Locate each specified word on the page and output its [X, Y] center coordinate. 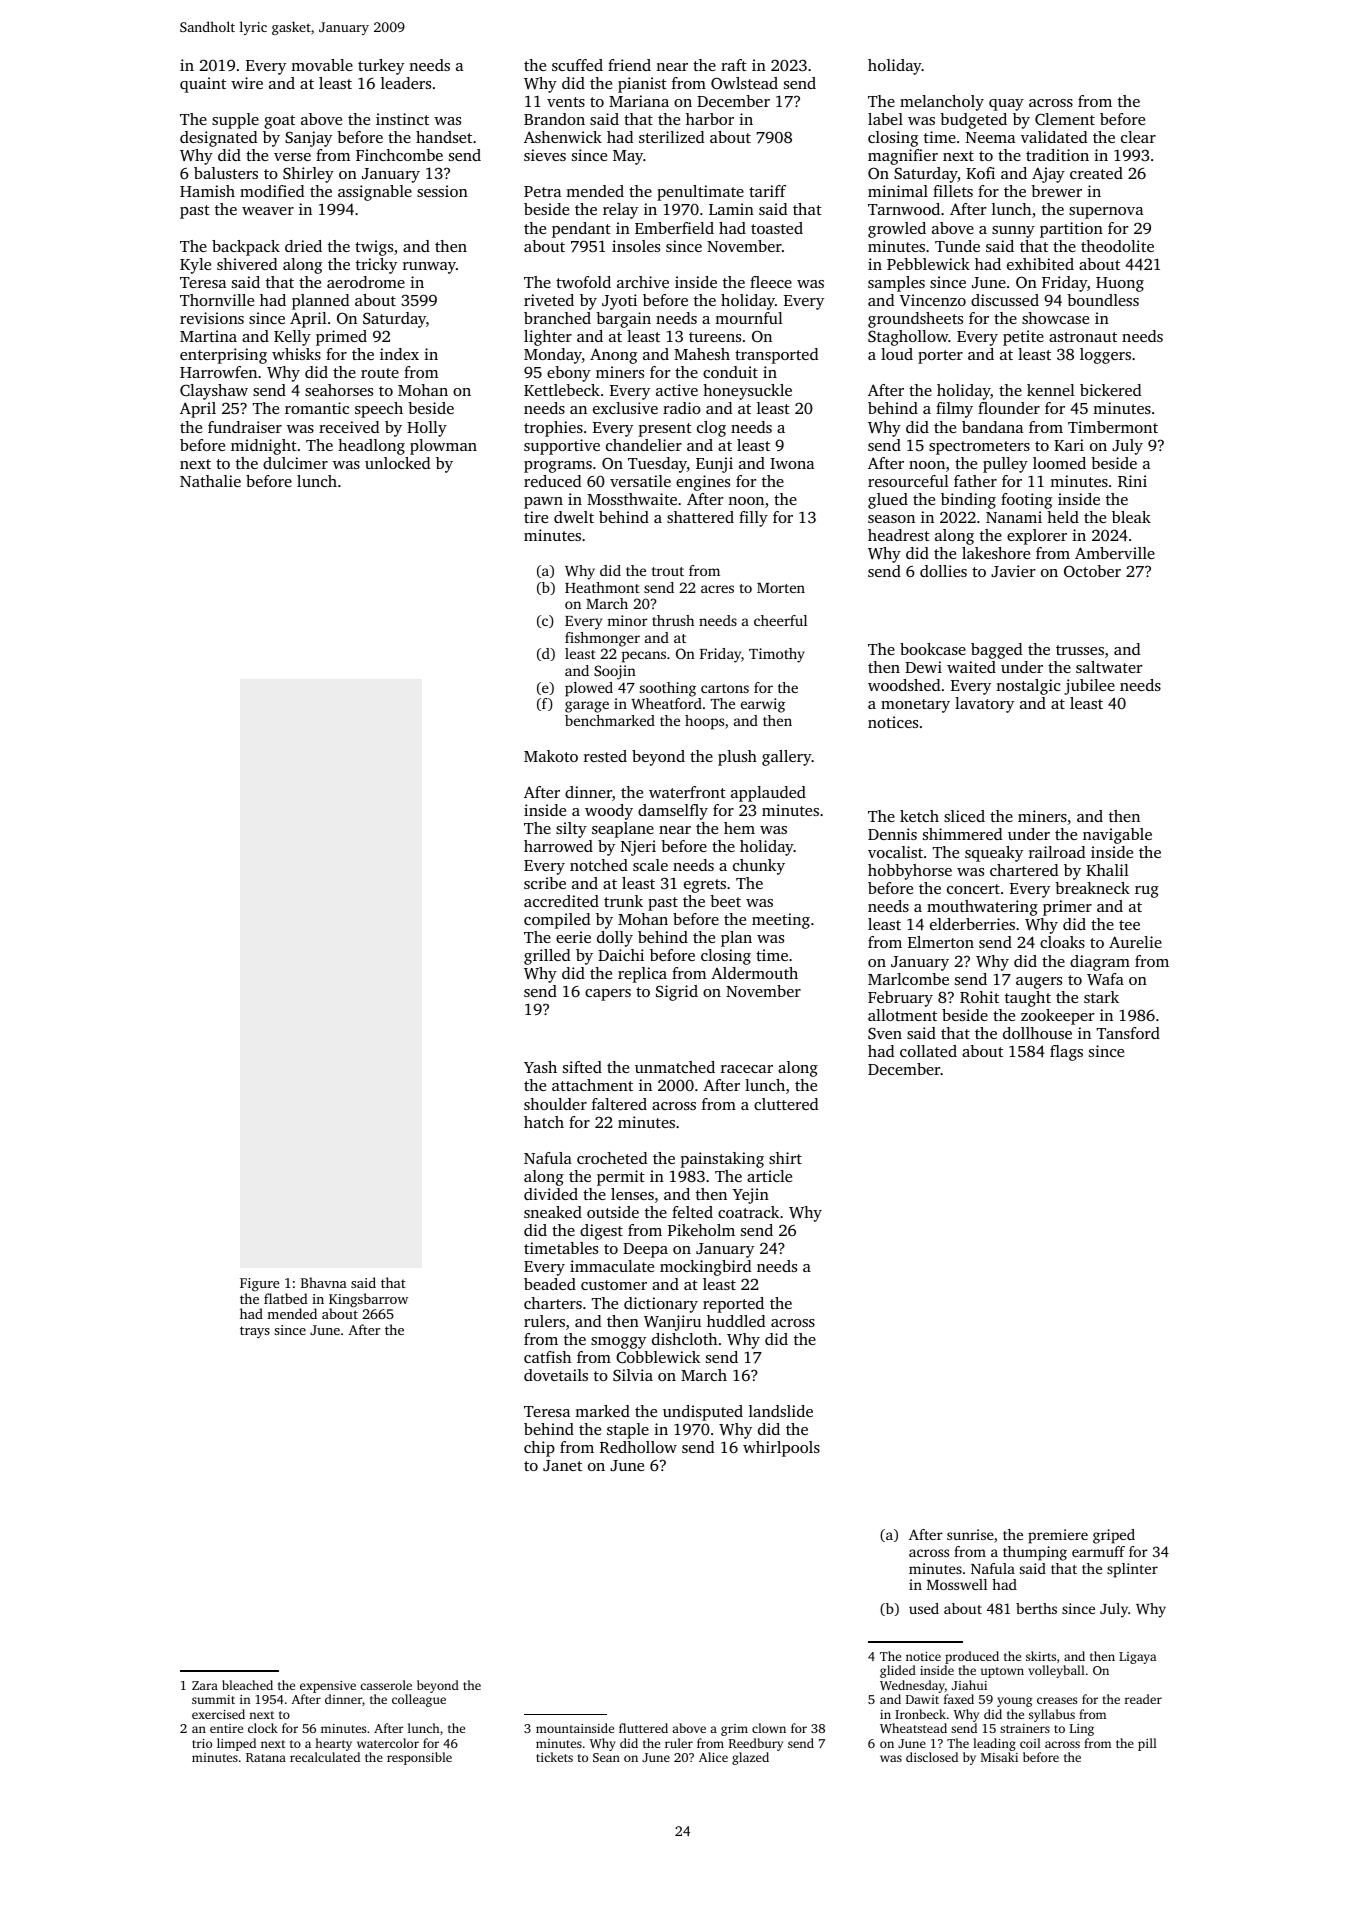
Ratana [266, 1757]
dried [303, 246]
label [885, 119]
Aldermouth [754, 973]
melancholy [942, 103]
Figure [259, 1284]
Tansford [1128, 1033]
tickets [554, 1757]
